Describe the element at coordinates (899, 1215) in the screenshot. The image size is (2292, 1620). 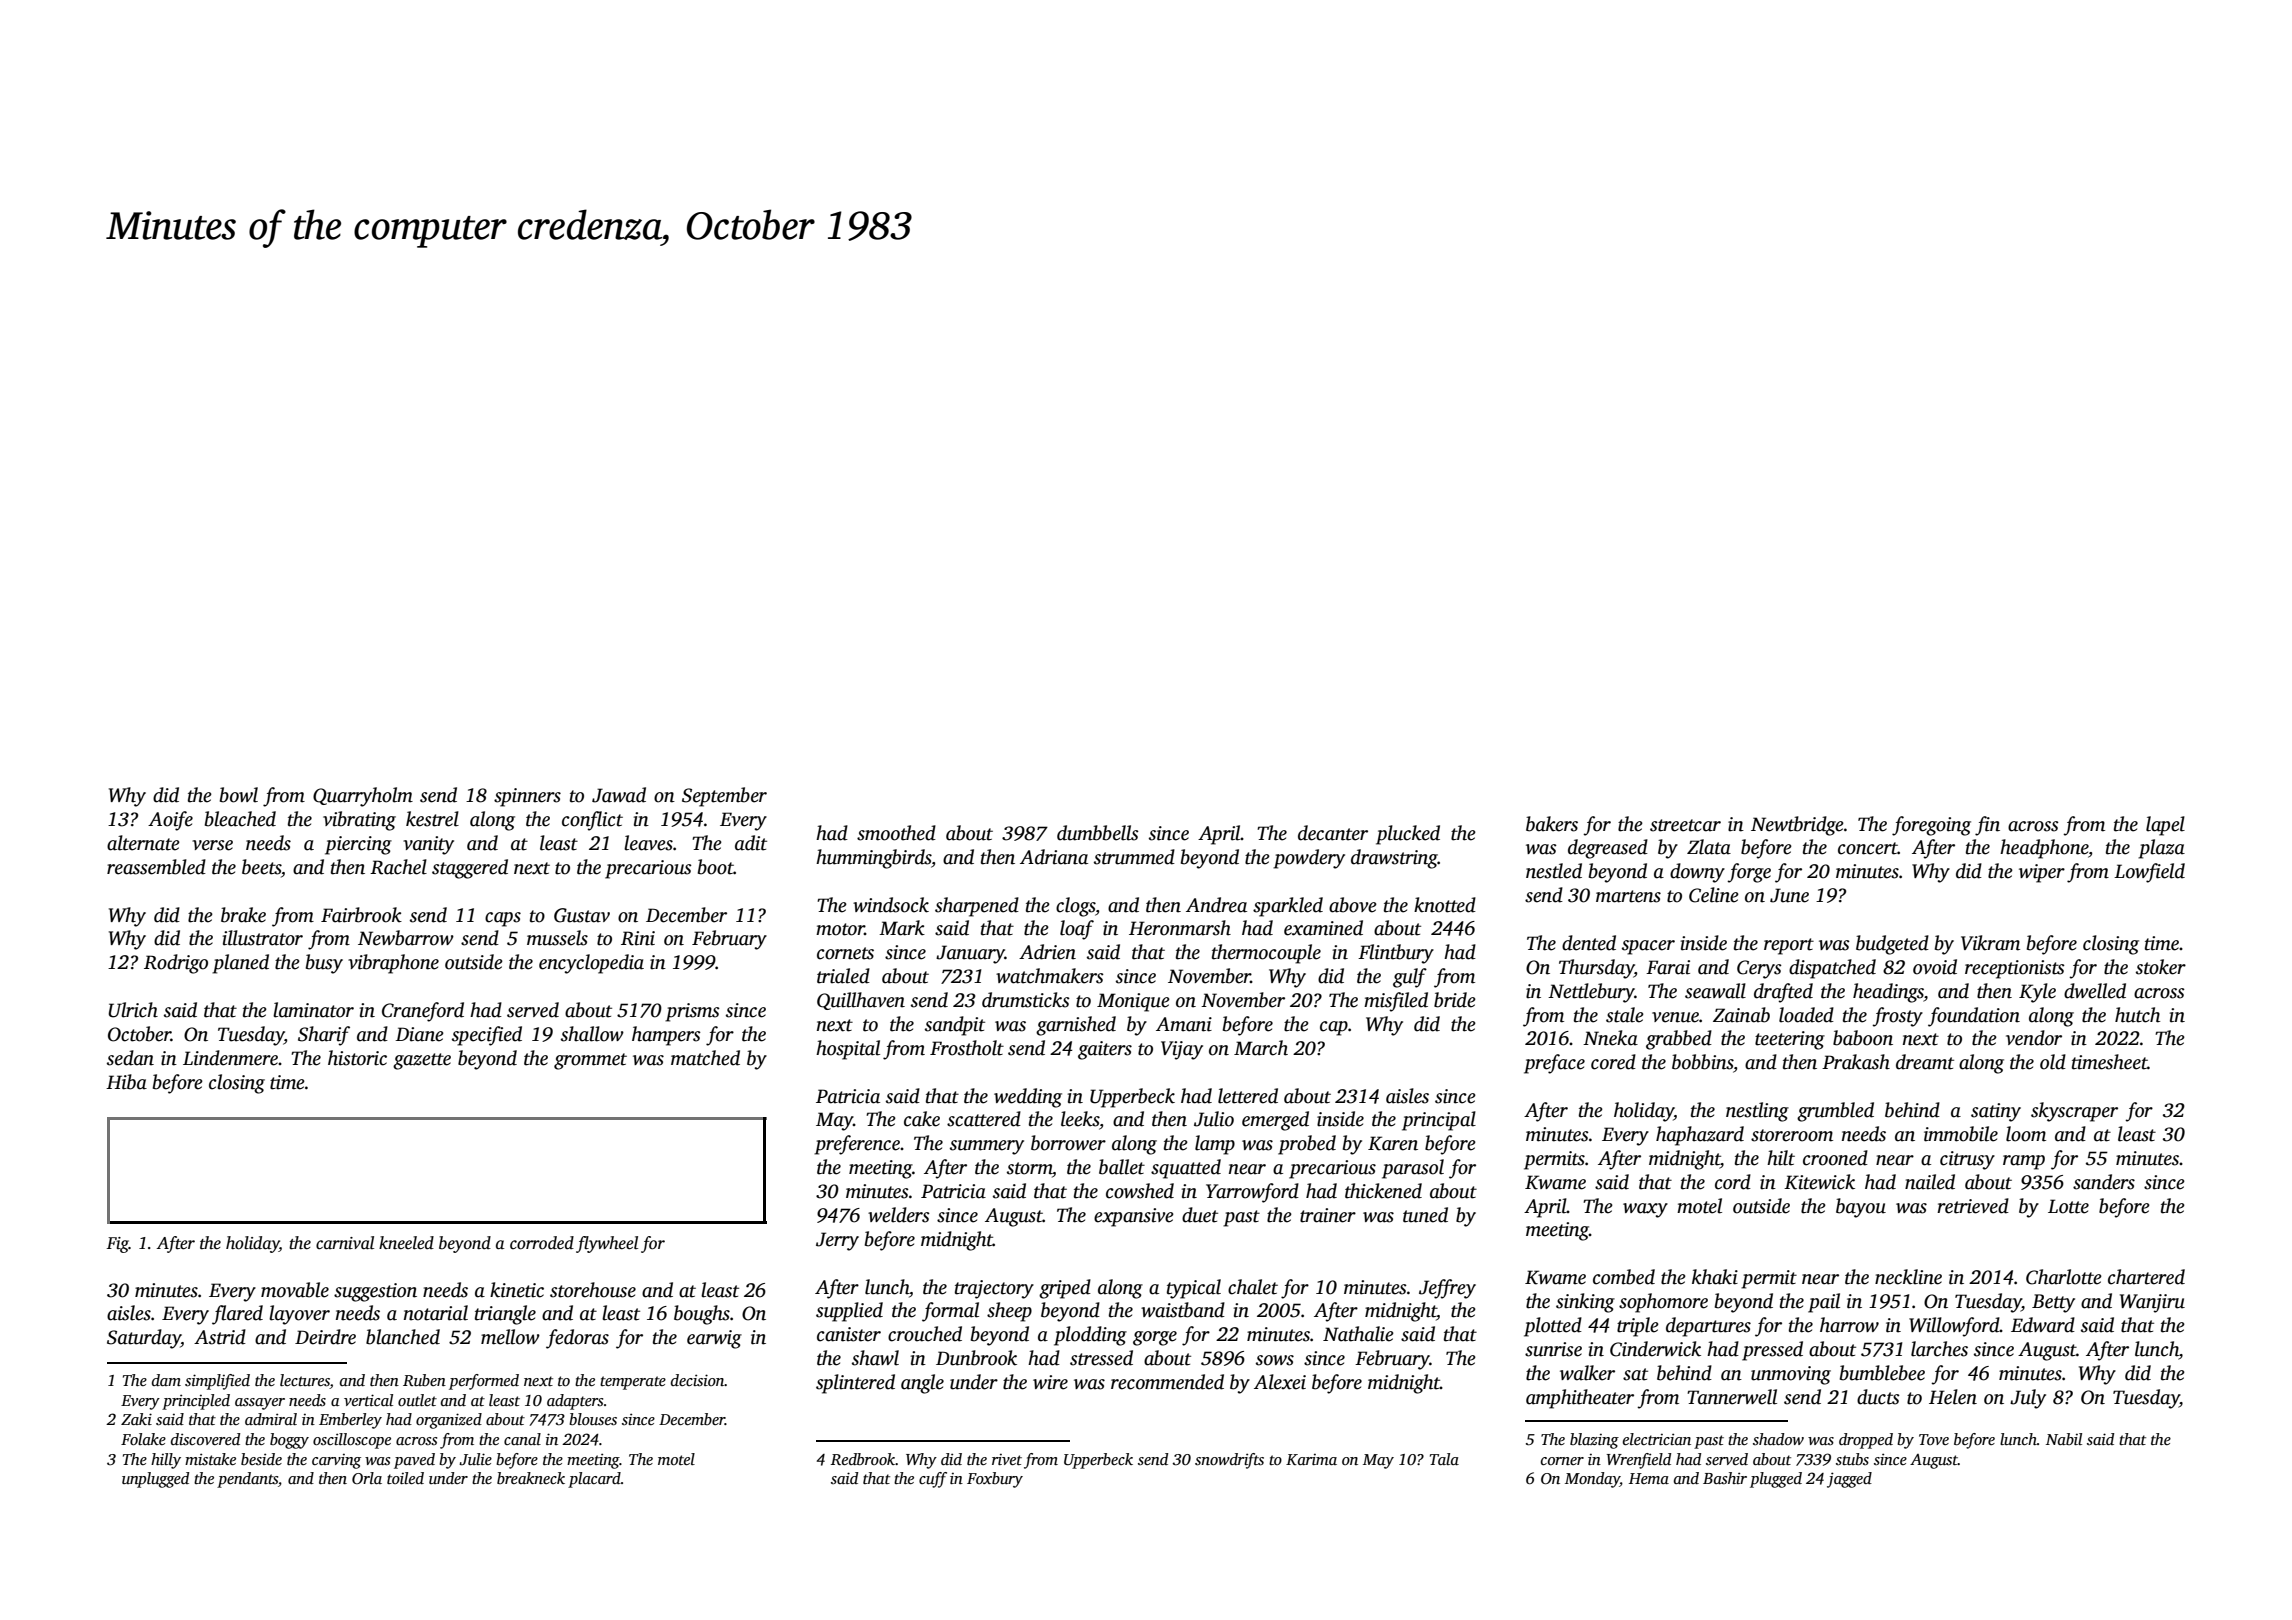
I see `welders` at that location.
